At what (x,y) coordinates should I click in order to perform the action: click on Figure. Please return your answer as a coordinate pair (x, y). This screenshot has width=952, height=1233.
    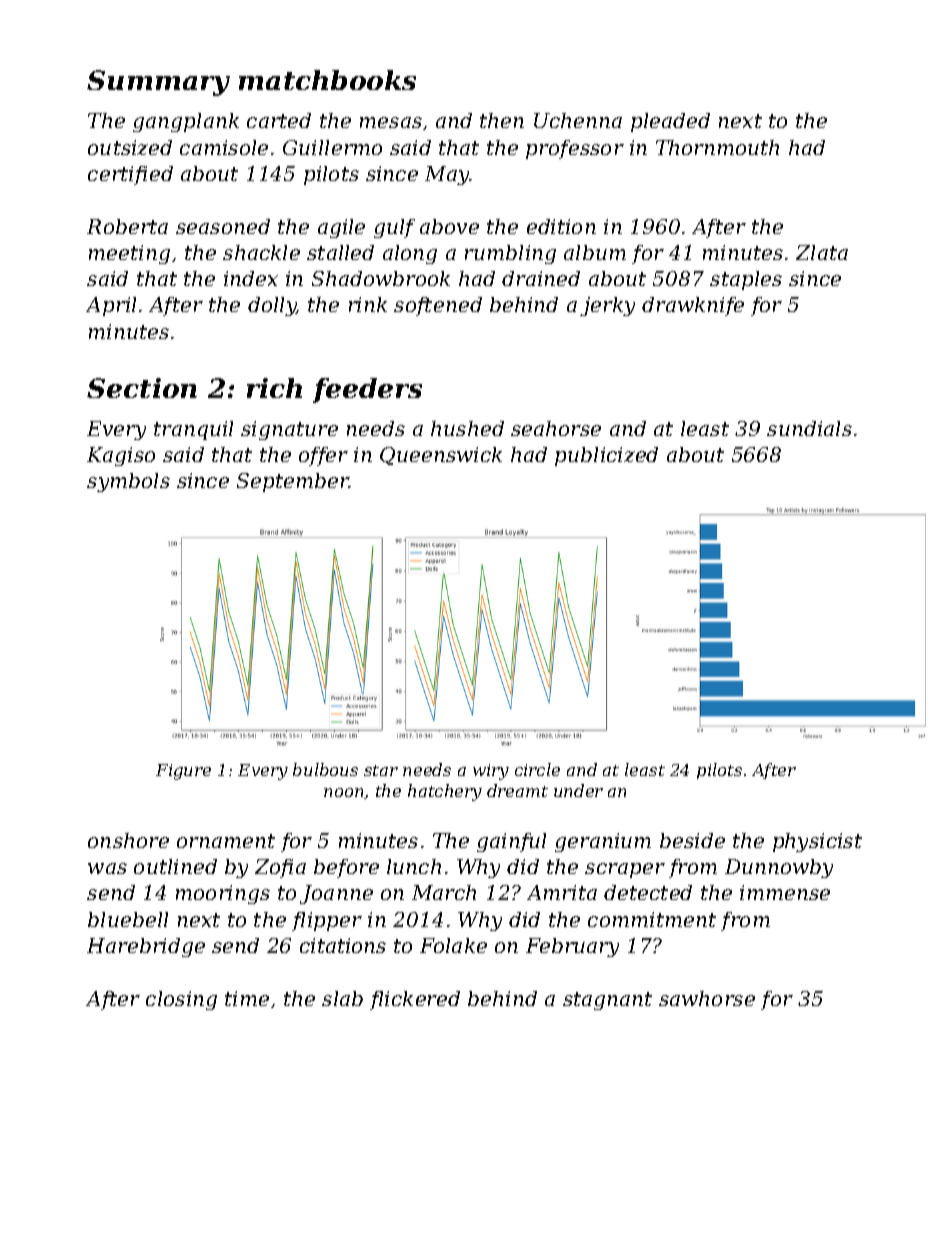
    Looking at the image, I should click on (183, 772).
